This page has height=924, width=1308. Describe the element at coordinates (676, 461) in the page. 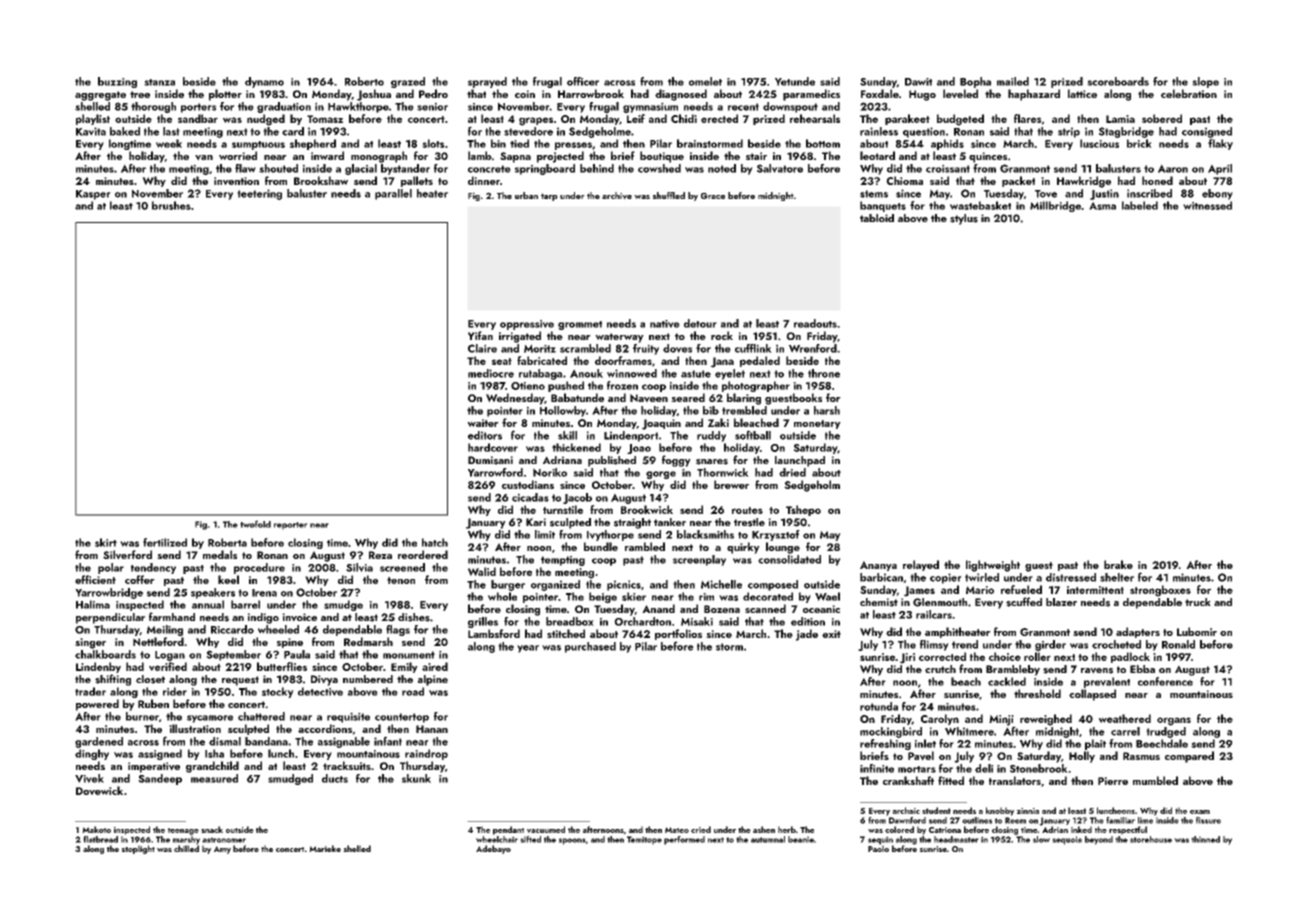

I see `foggy` at that location.
